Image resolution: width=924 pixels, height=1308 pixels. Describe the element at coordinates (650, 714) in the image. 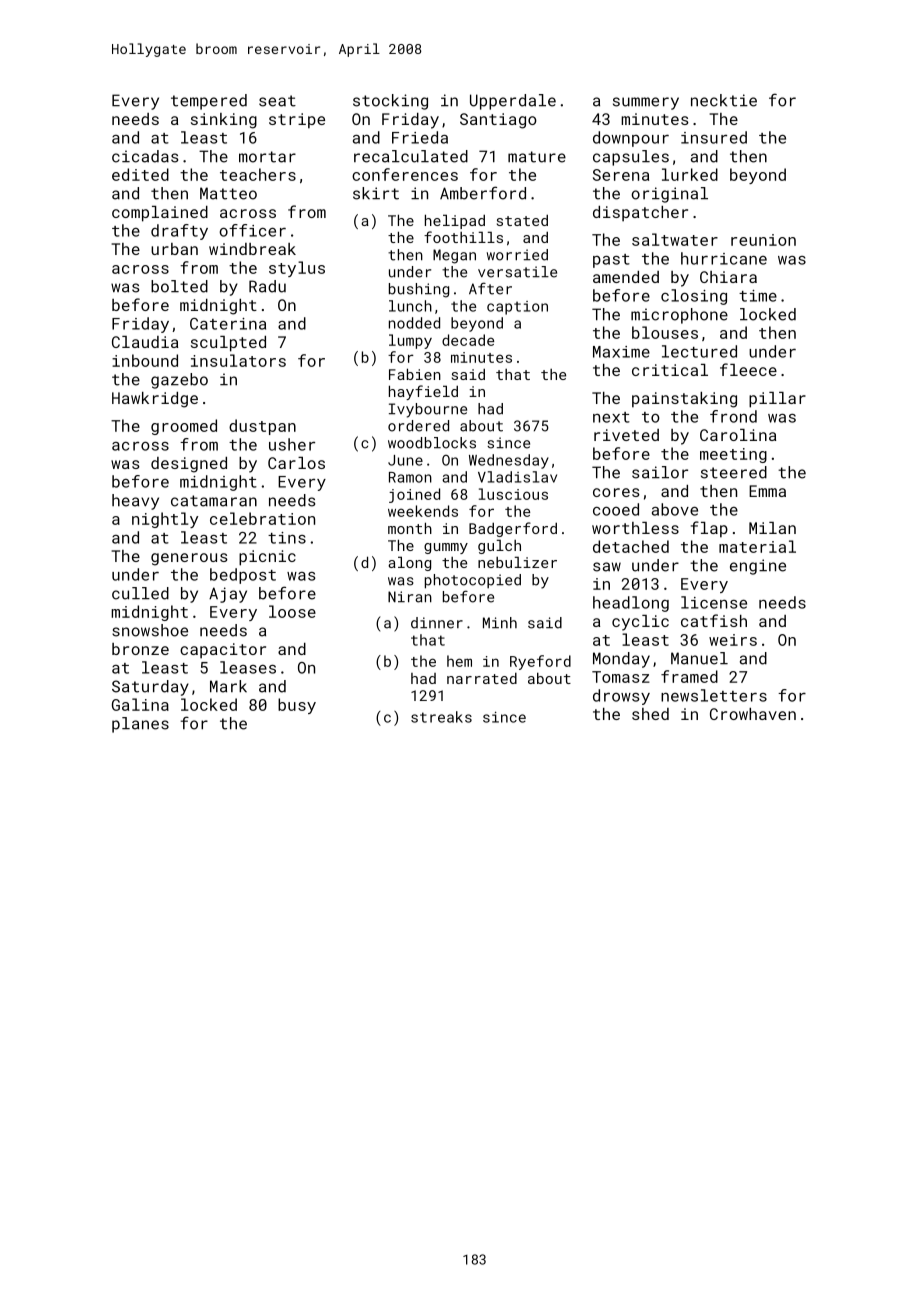

I see `shed` at that location.
